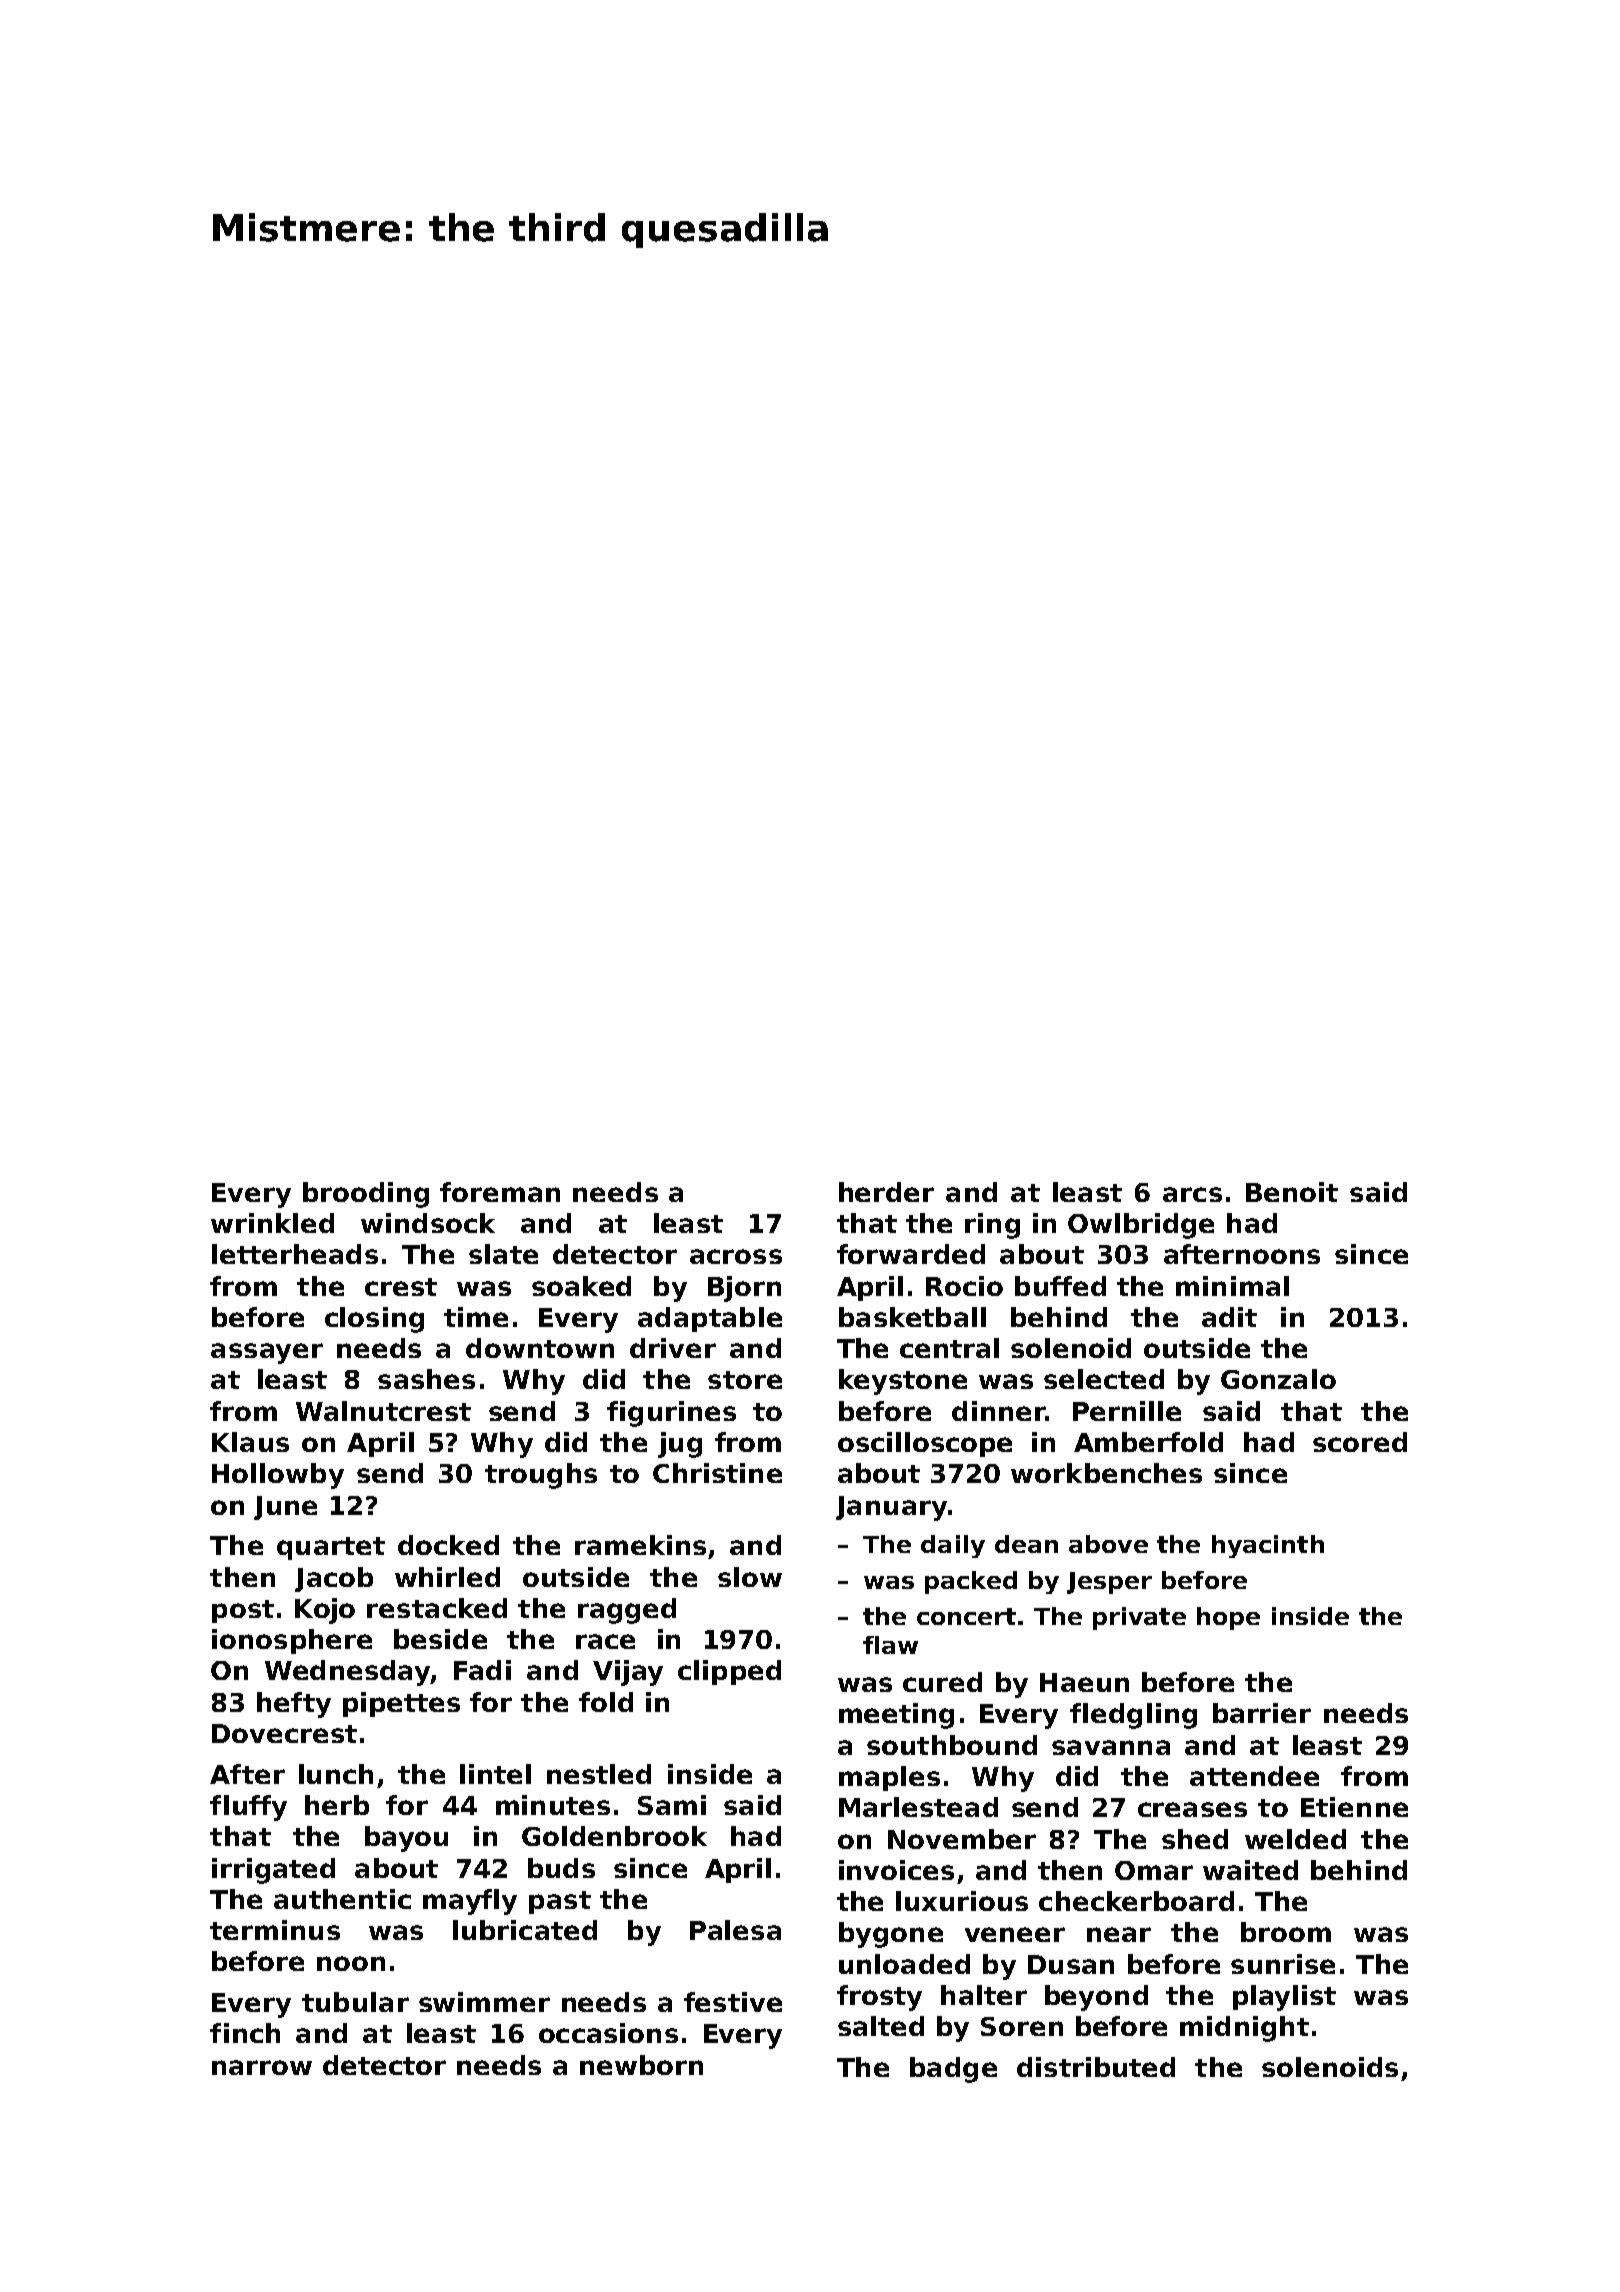 Image resolution: width=1620 pixels, height=2292 pixels. Describe the element at coordinates (1229, 1317) in the page. I see `adit` at that location.
